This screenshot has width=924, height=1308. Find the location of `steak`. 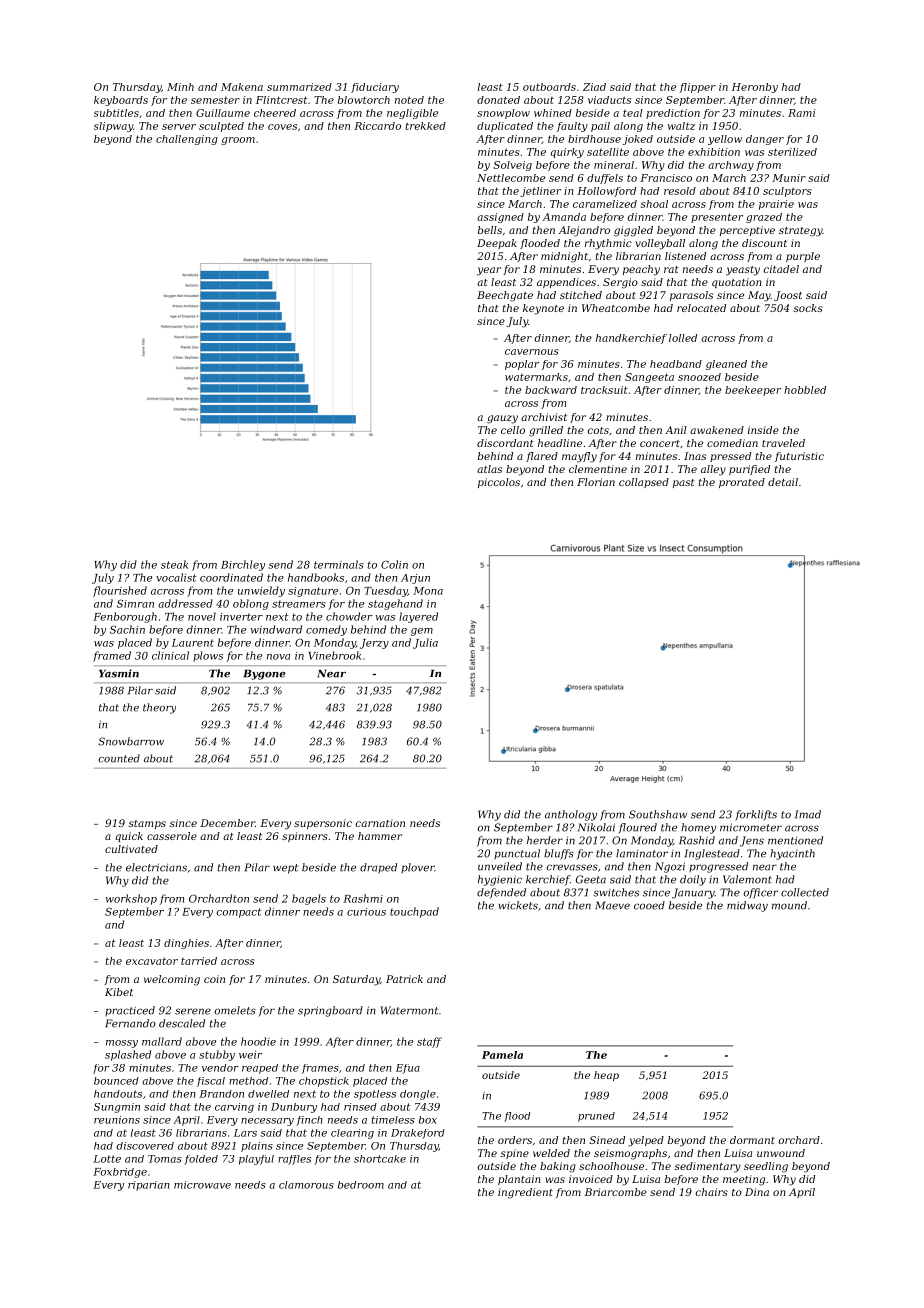

steak is located at coordinates (174, 564).
